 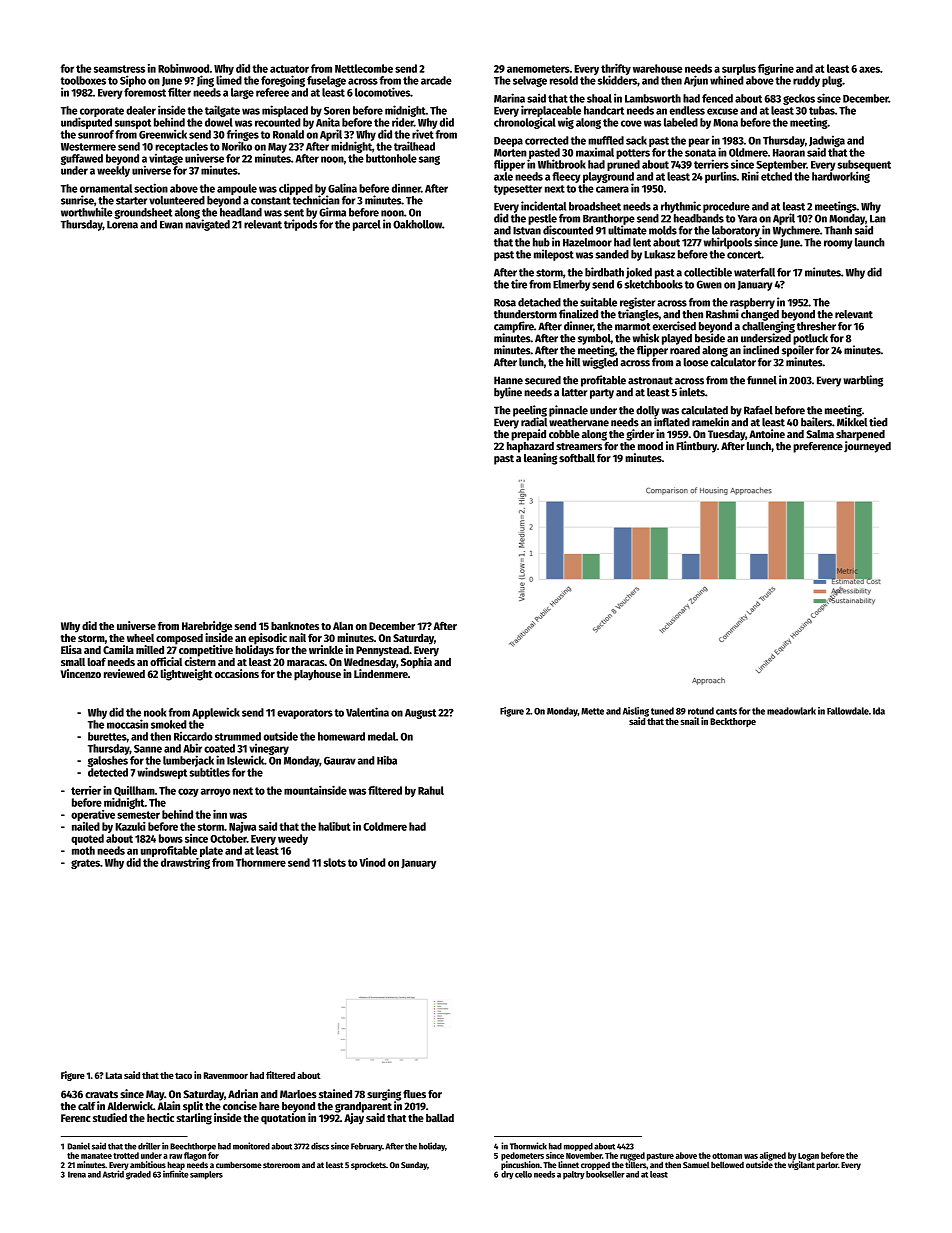 I want to click on cants, so click(x=726, y=711).
